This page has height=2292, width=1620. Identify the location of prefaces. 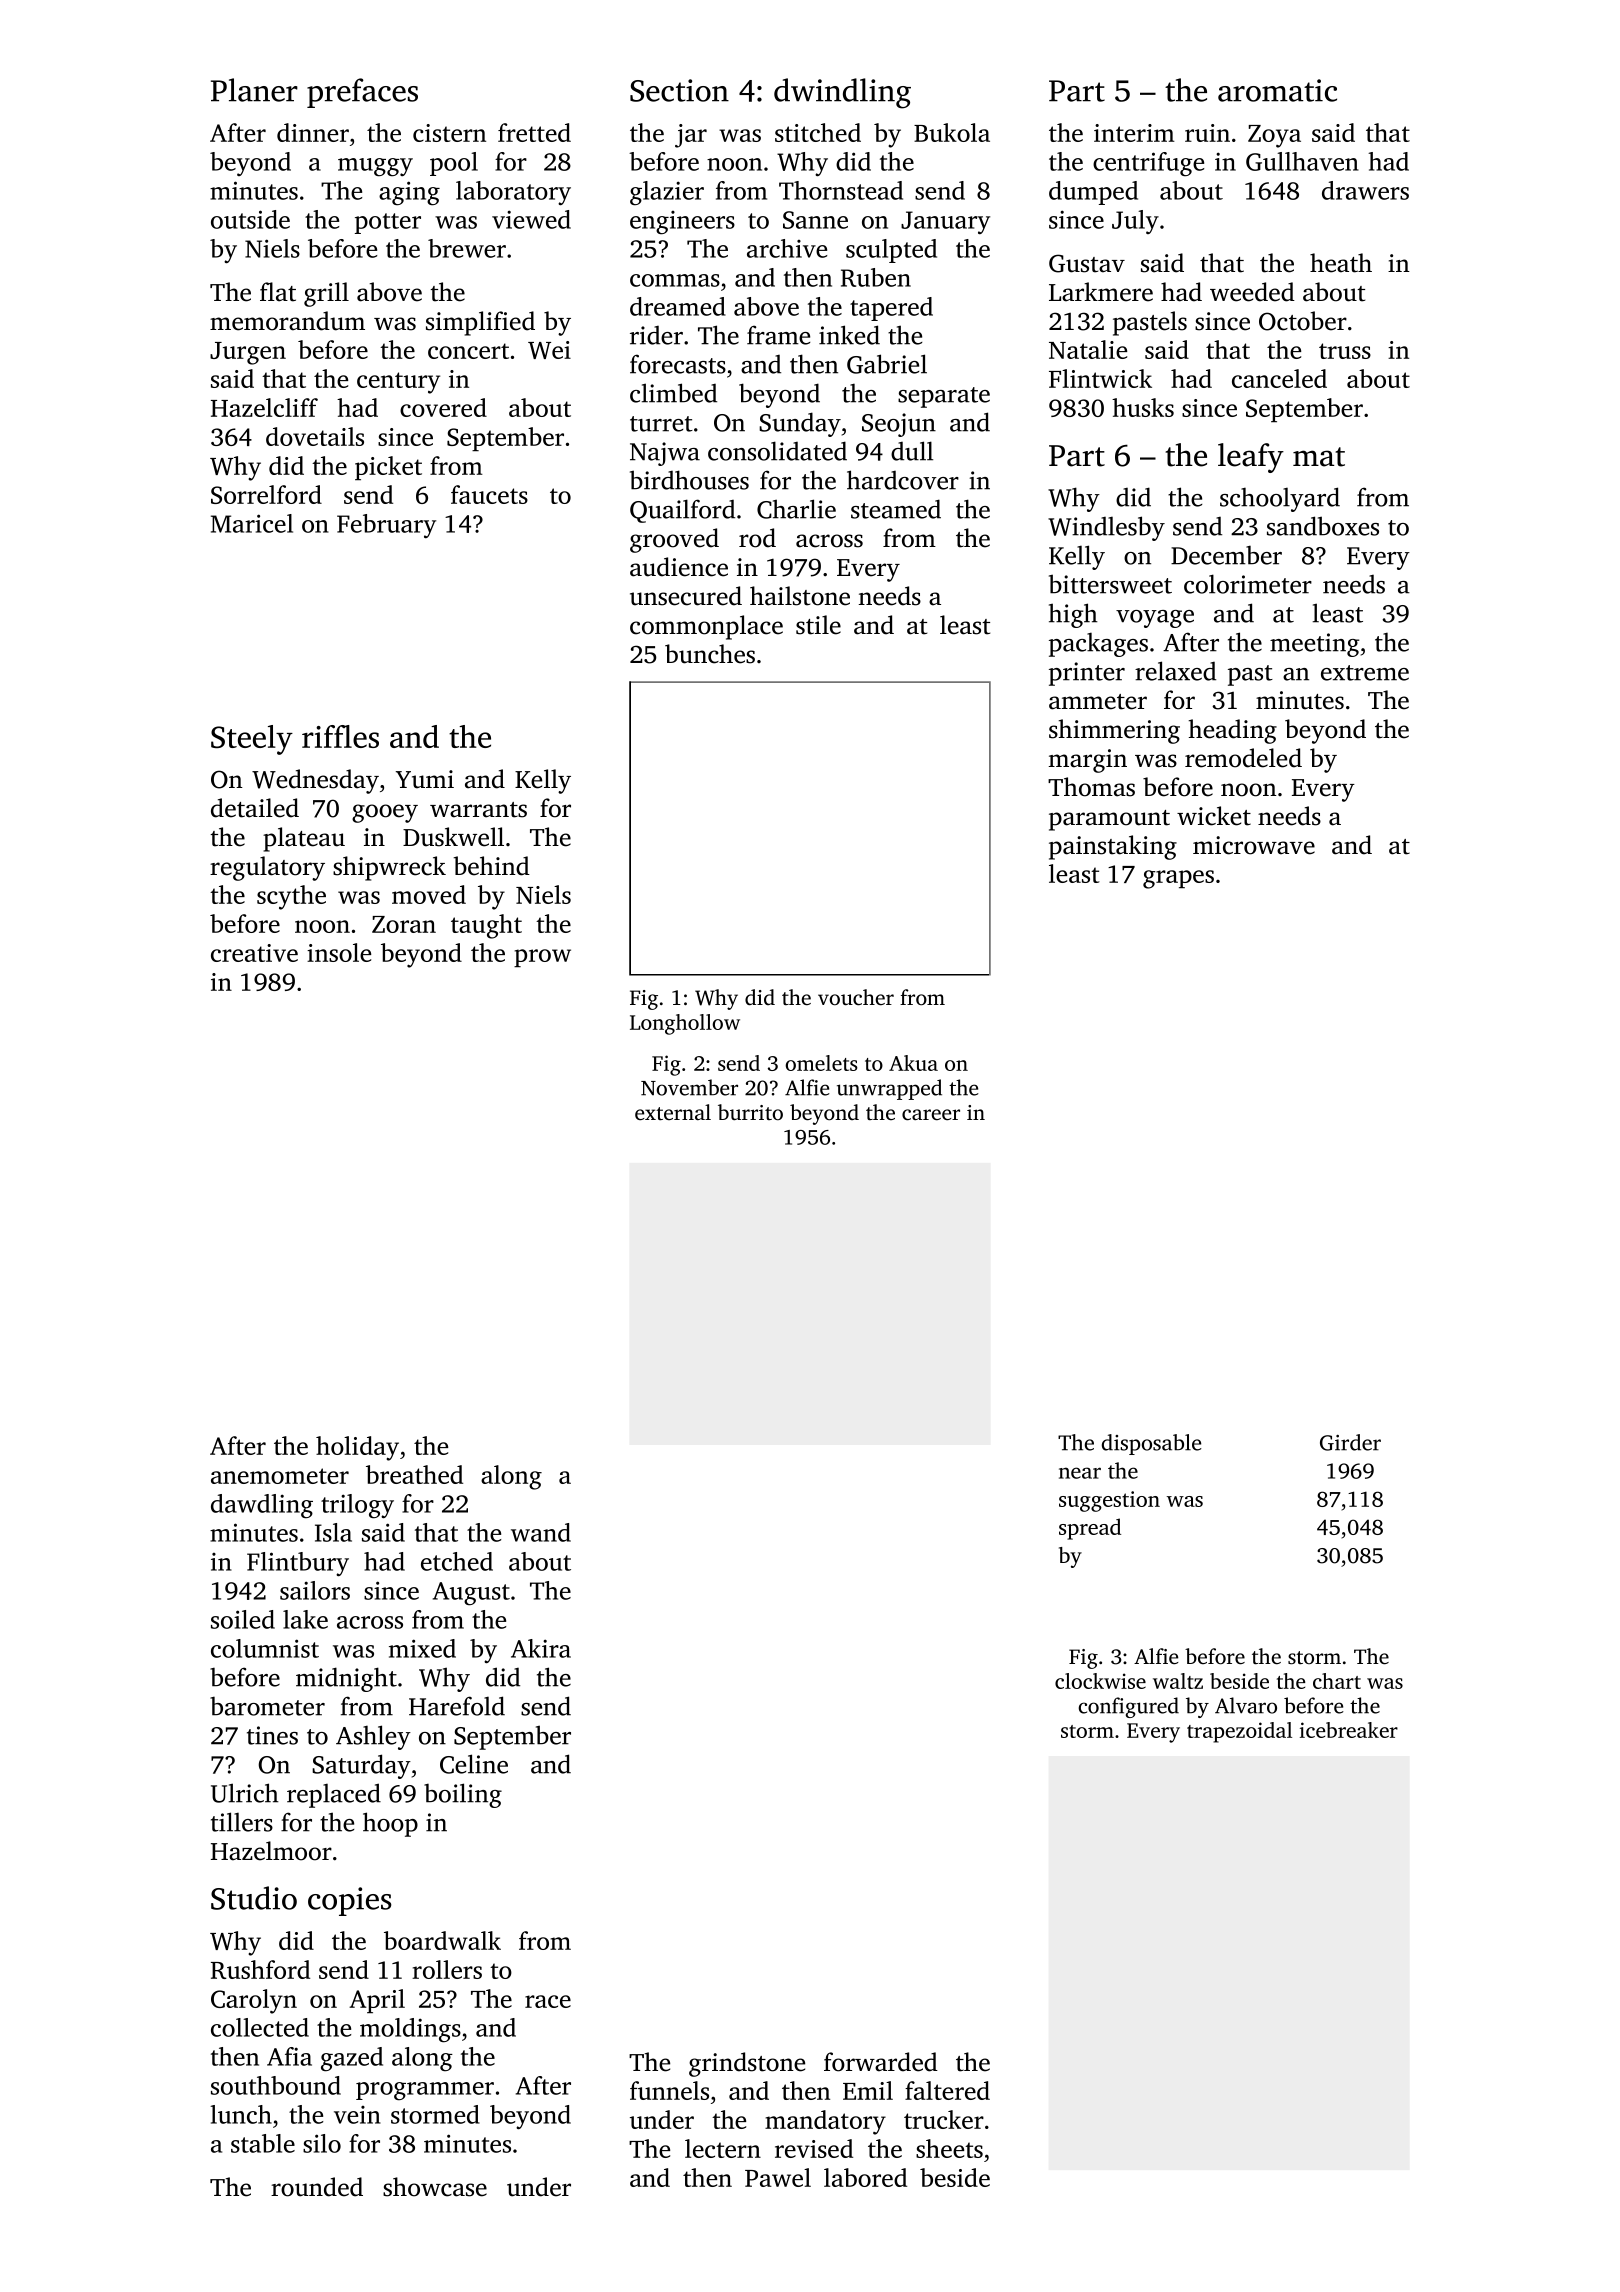
(362, 93).
